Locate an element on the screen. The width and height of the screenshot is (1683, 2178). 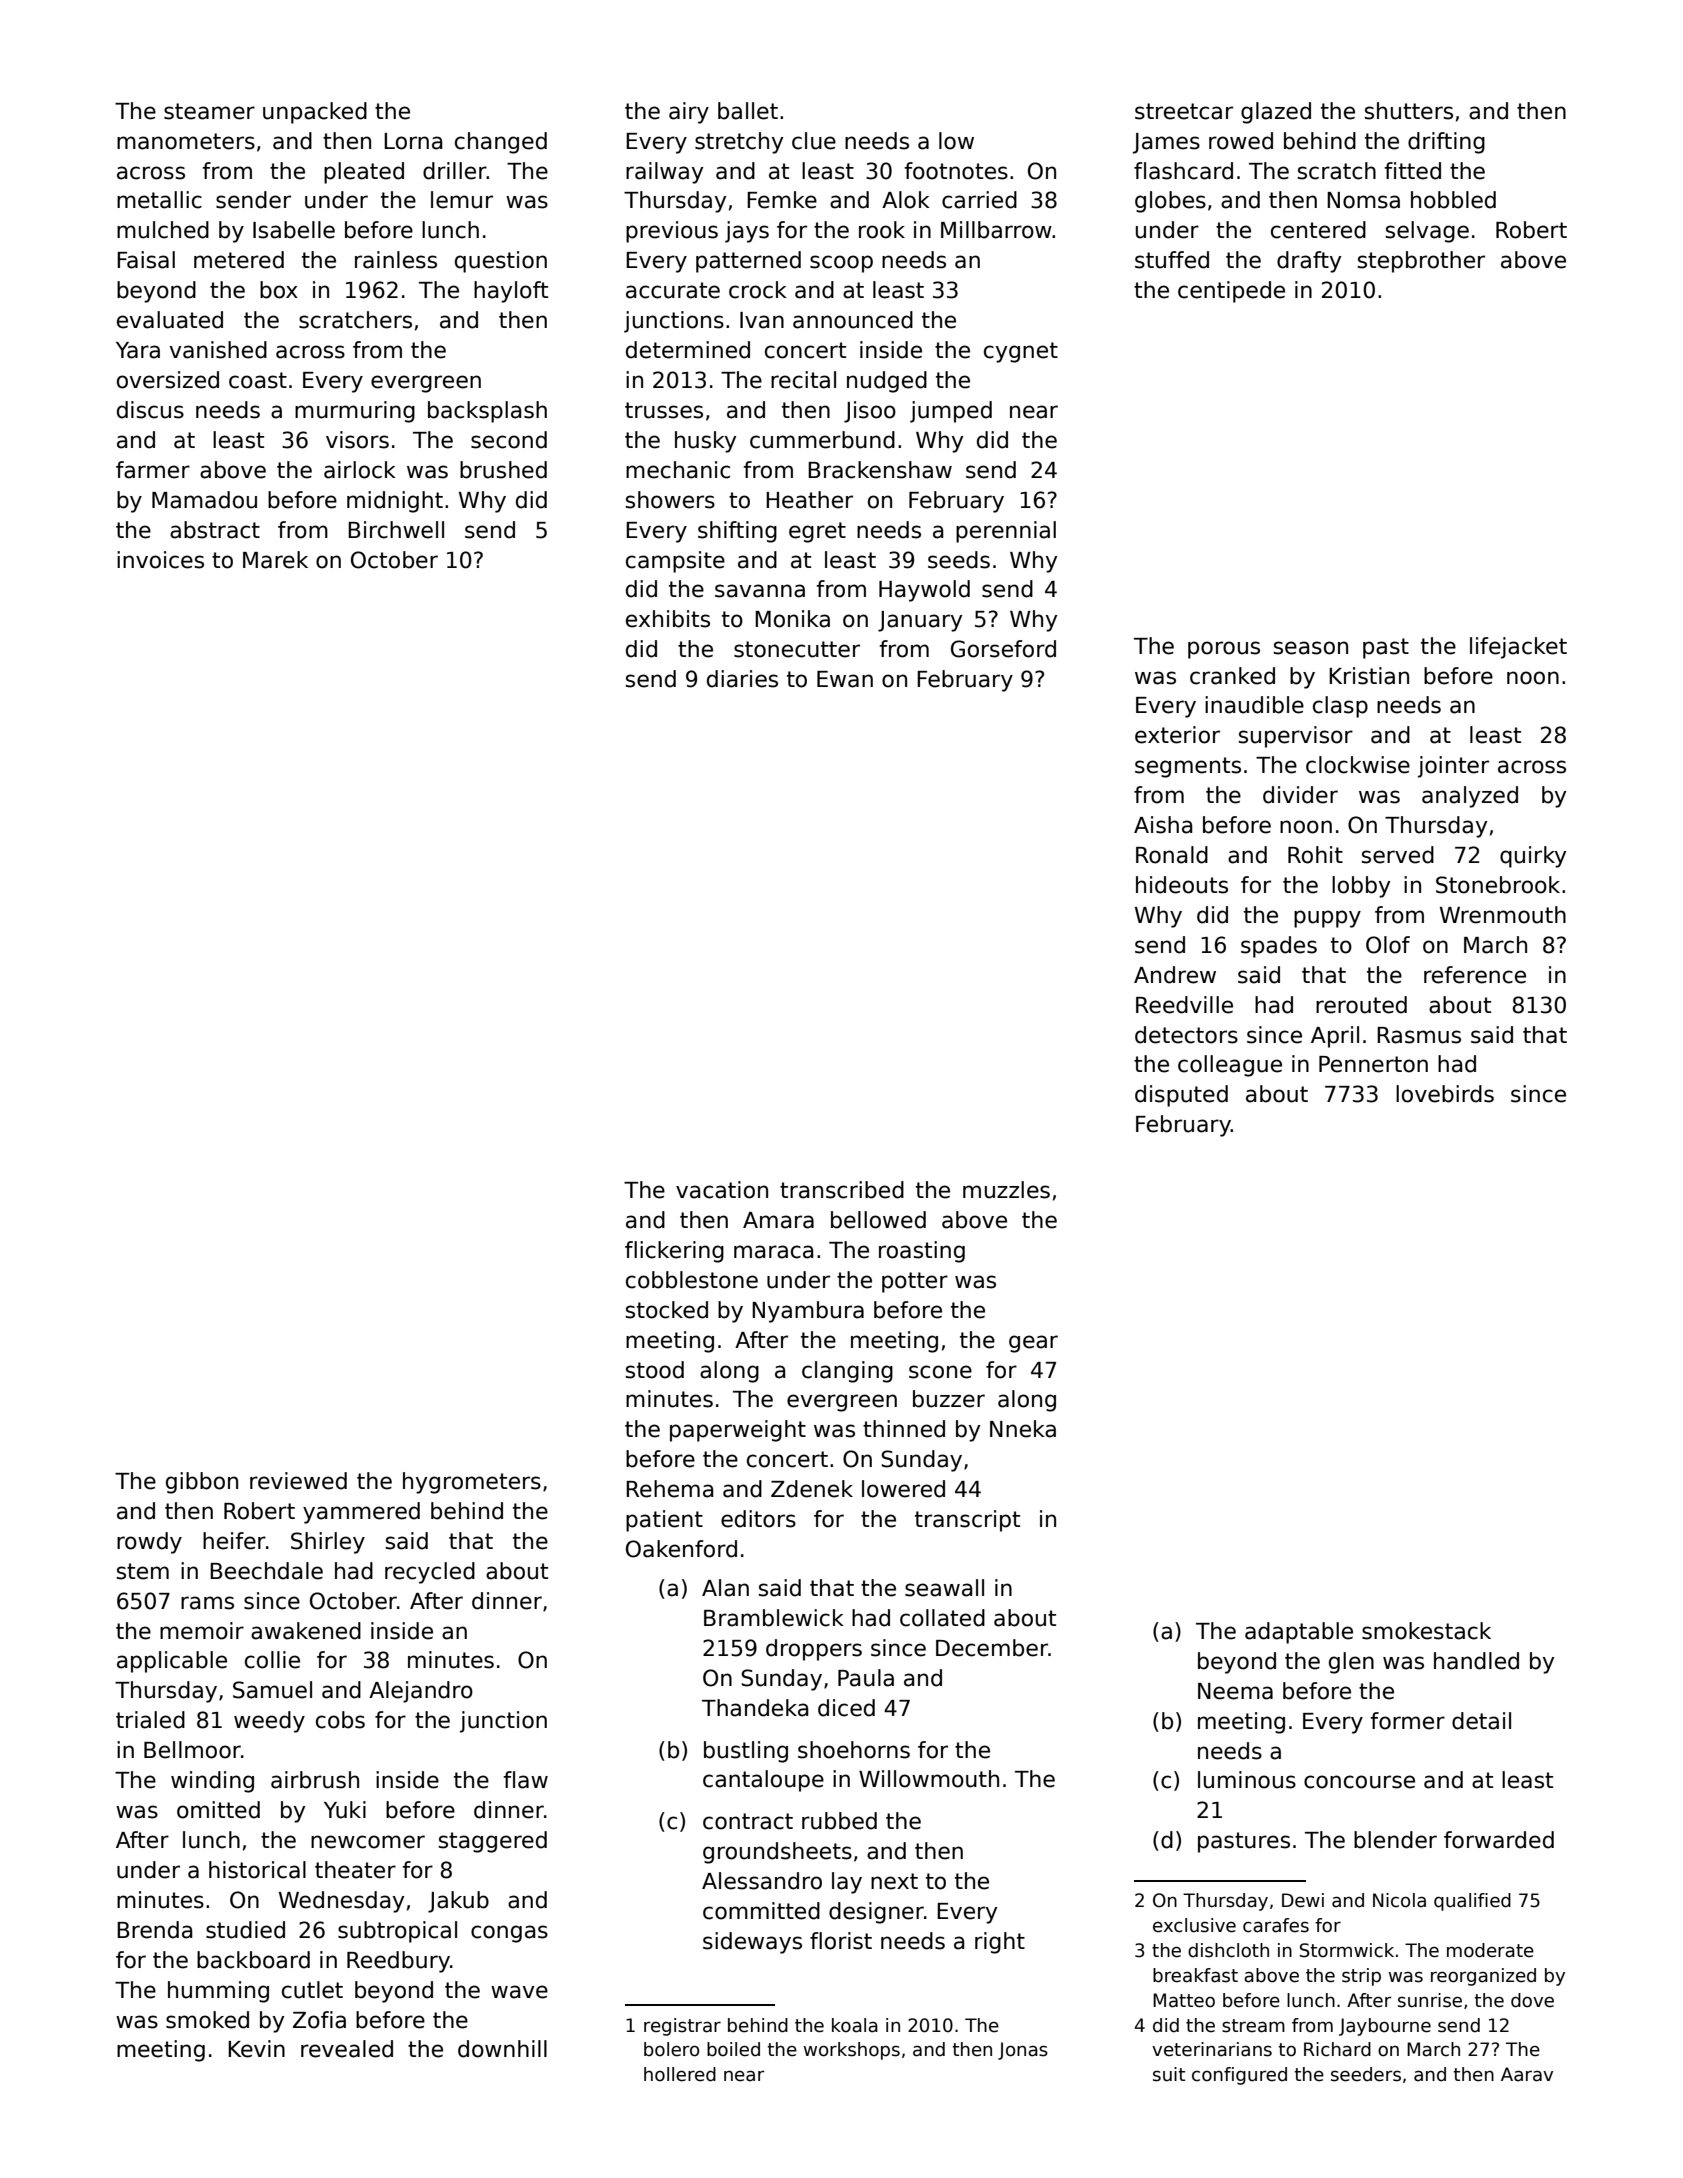
handled is located at coordinates (1476, 1661).
